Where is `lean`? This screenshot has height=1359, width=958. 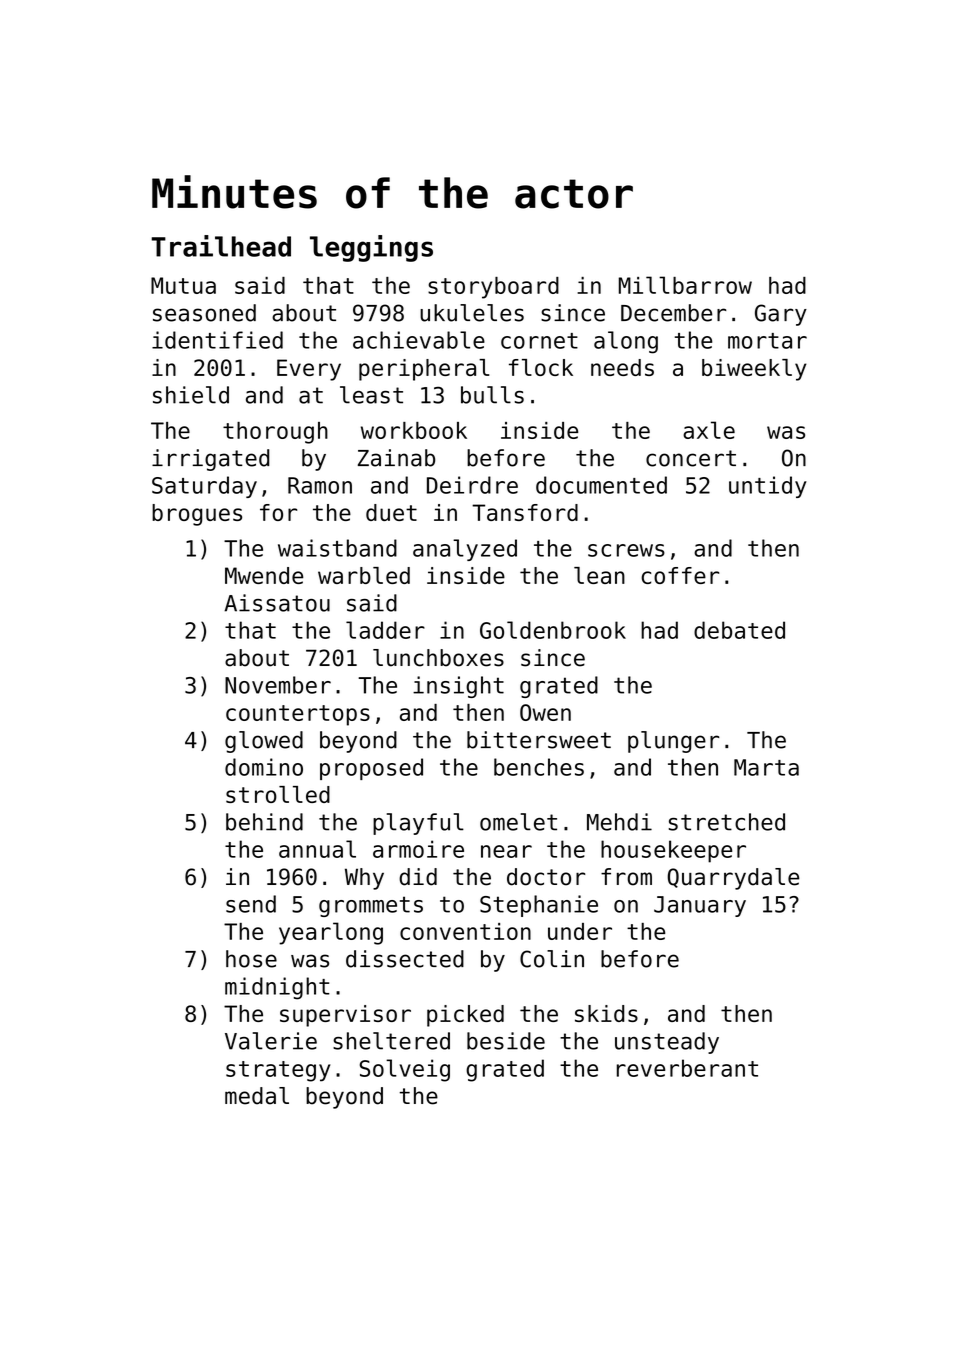
lean is located at coordinates (599, 575).
